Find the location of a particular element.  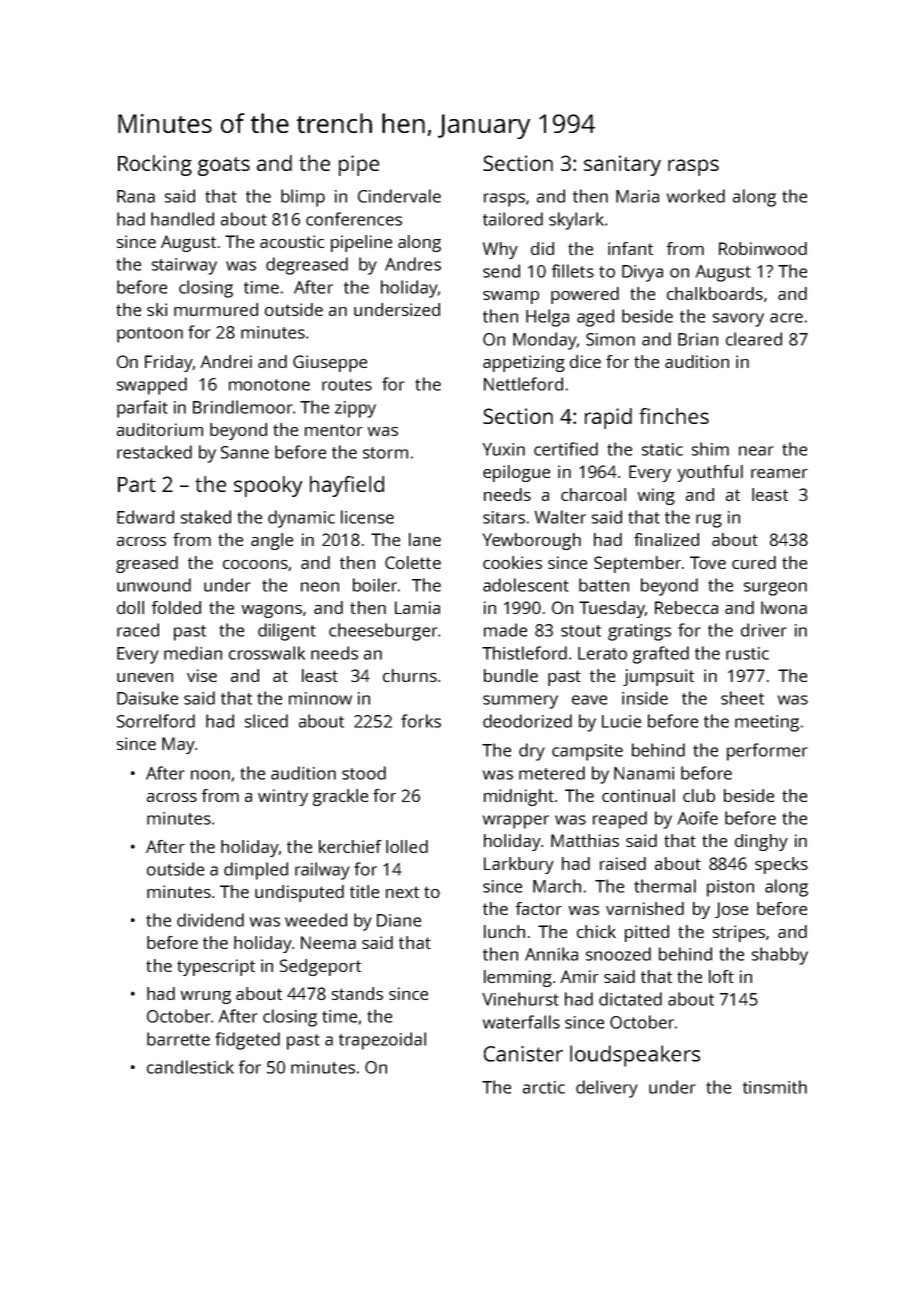

wrung is located at coordinates (206, 997).
